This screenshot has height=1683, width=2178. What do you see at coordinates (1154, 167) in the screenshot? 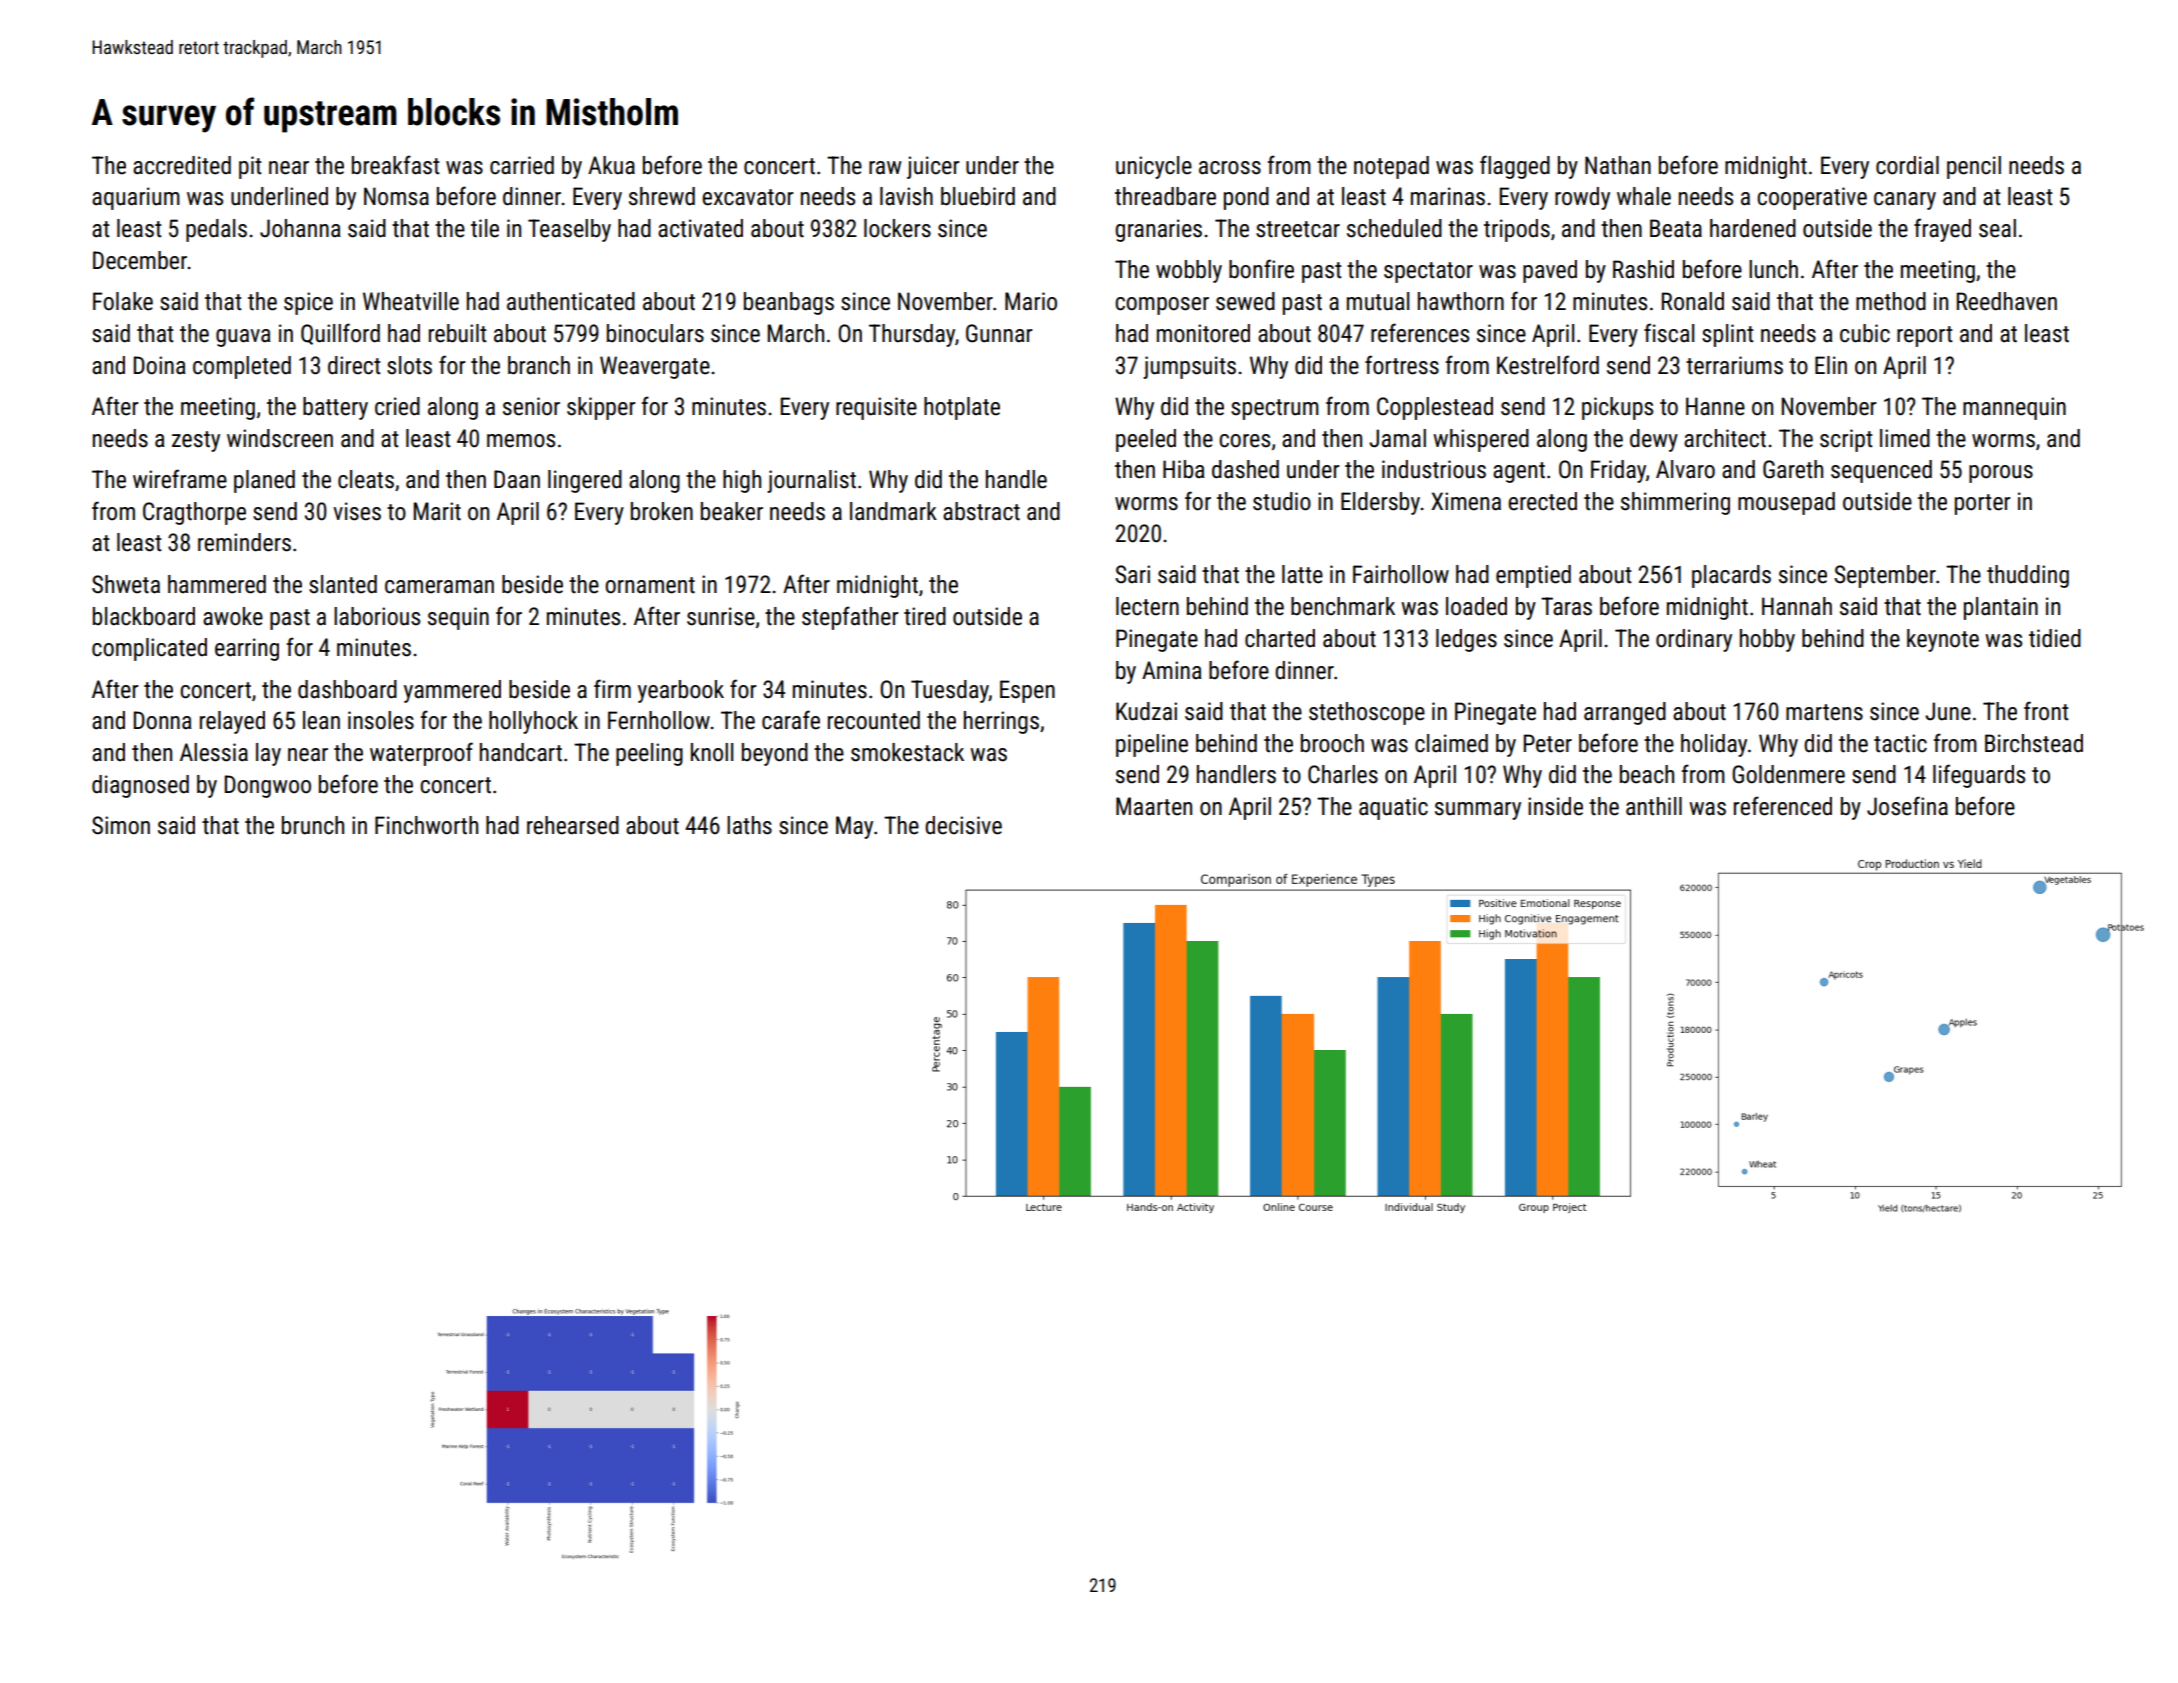
I see `unicycle` at bounding box center [1154, 167].
